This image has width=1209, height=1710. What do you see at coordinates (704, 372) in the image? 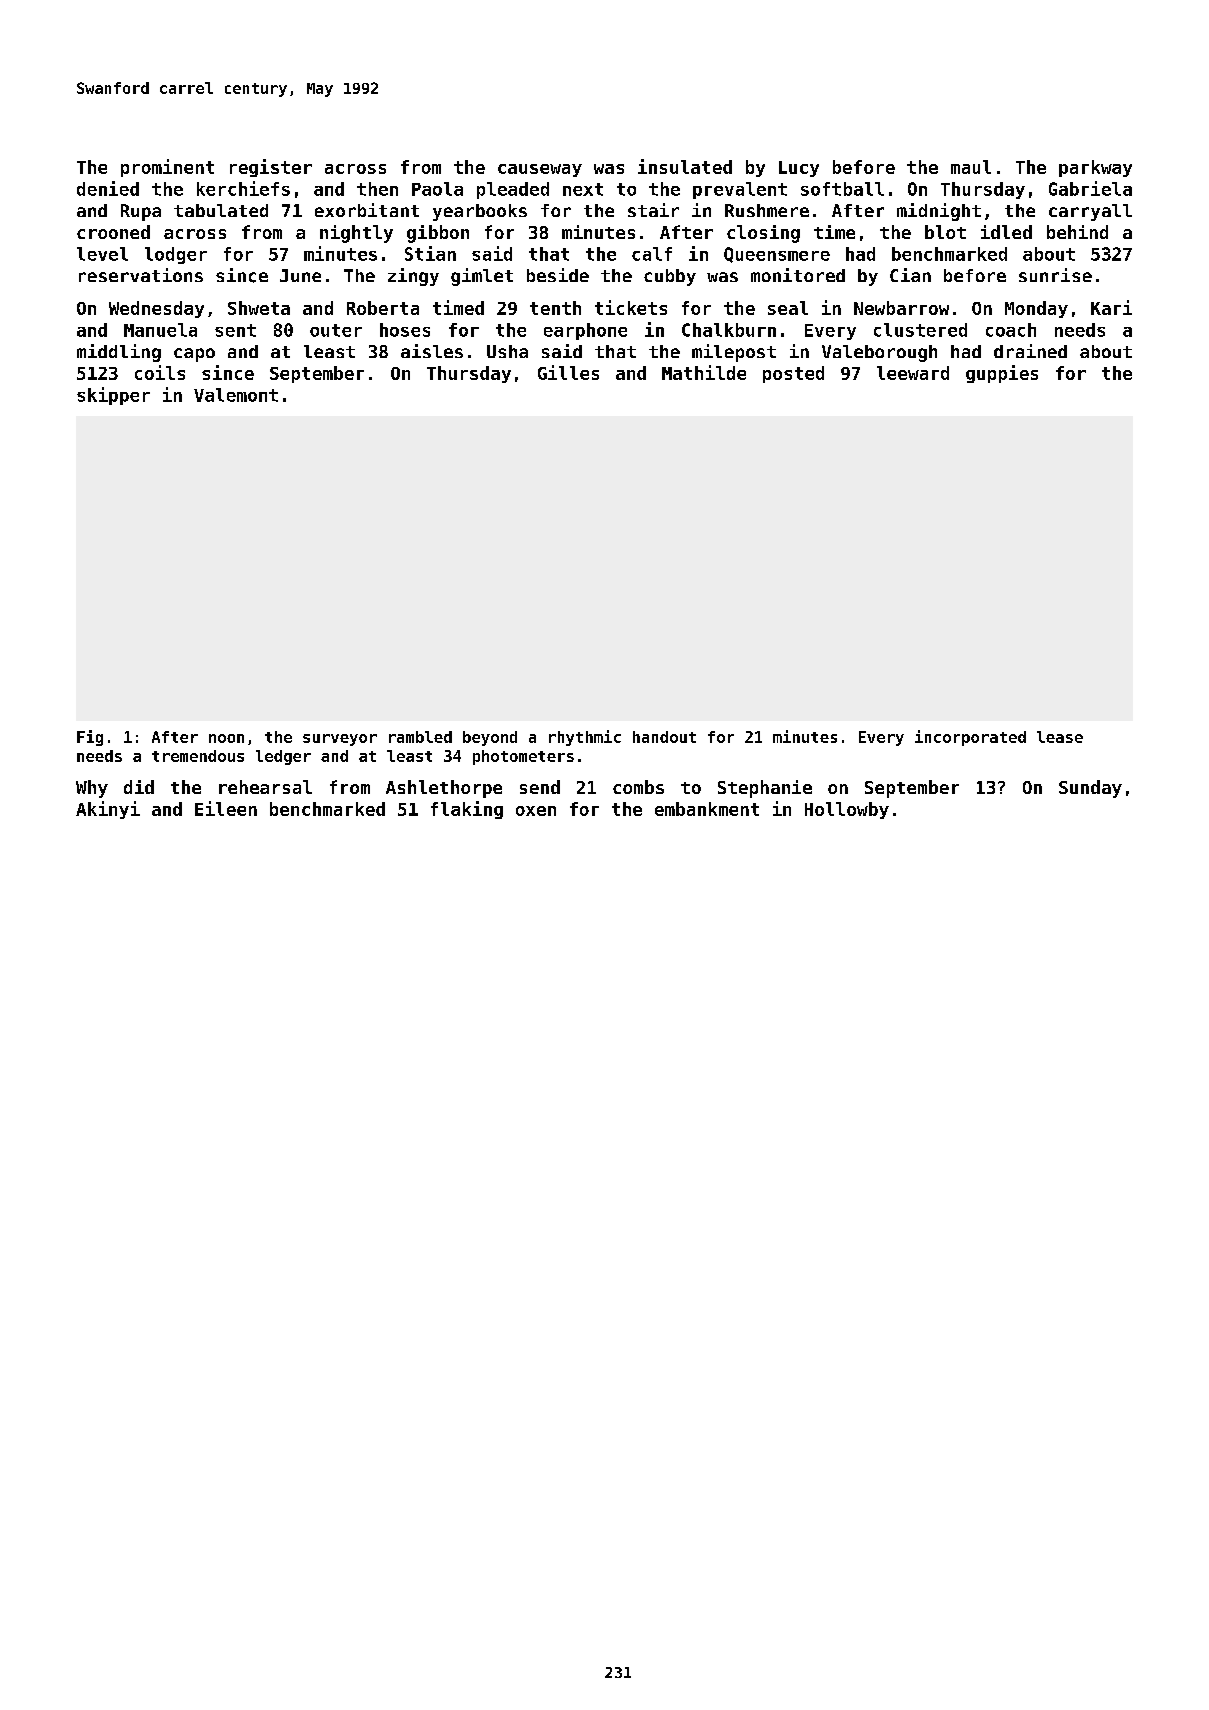
I see `Mathilde` at bounding box center [704, 372].
